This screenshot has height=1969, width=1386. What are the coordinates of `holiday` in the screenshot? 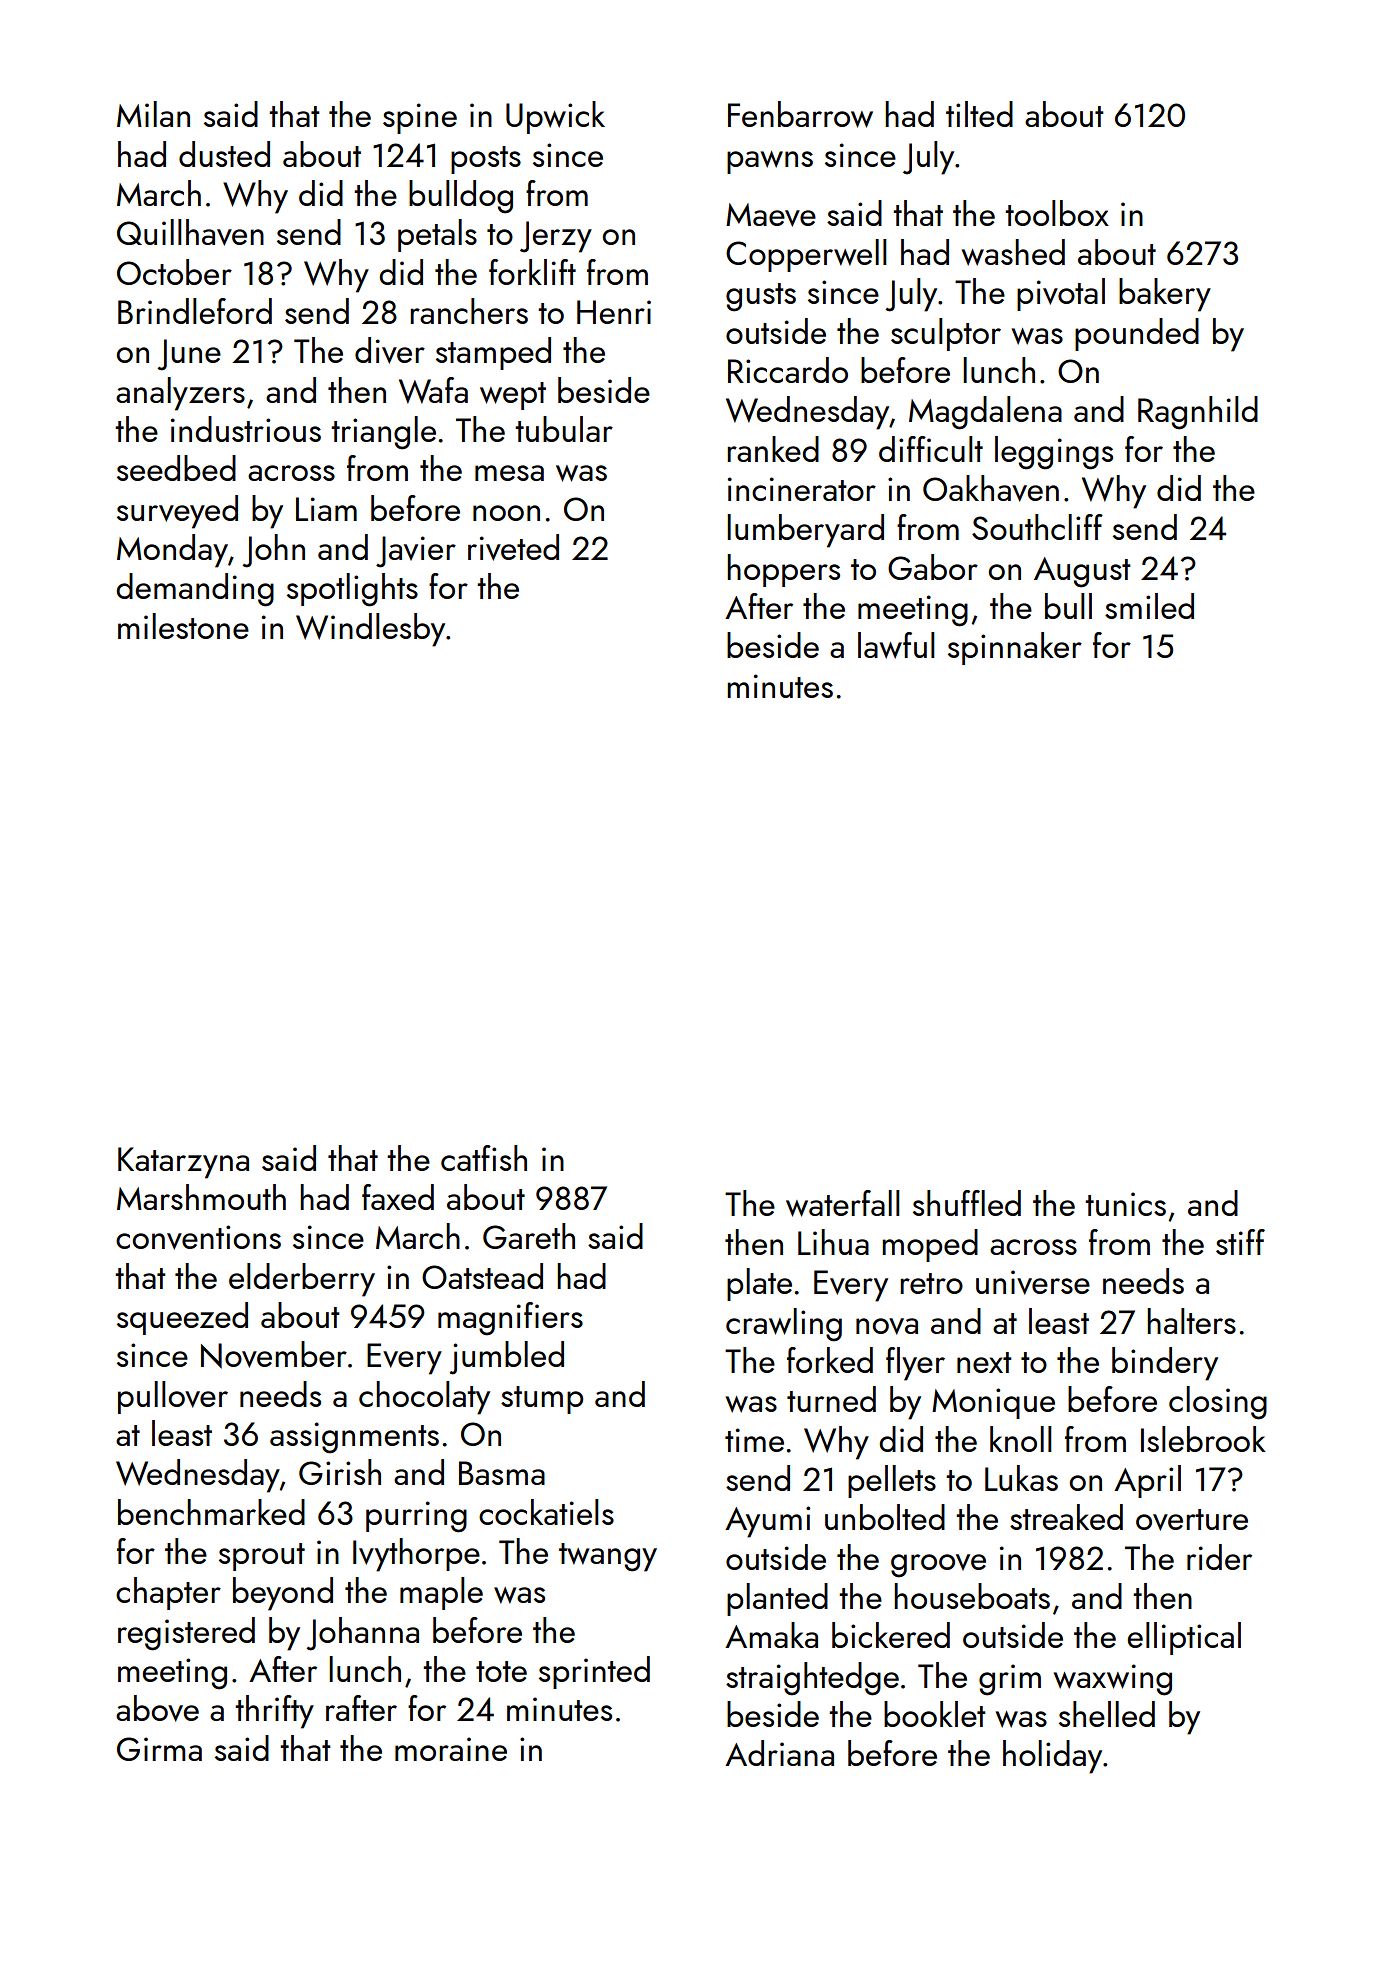 It's located at (1052, 1757).
